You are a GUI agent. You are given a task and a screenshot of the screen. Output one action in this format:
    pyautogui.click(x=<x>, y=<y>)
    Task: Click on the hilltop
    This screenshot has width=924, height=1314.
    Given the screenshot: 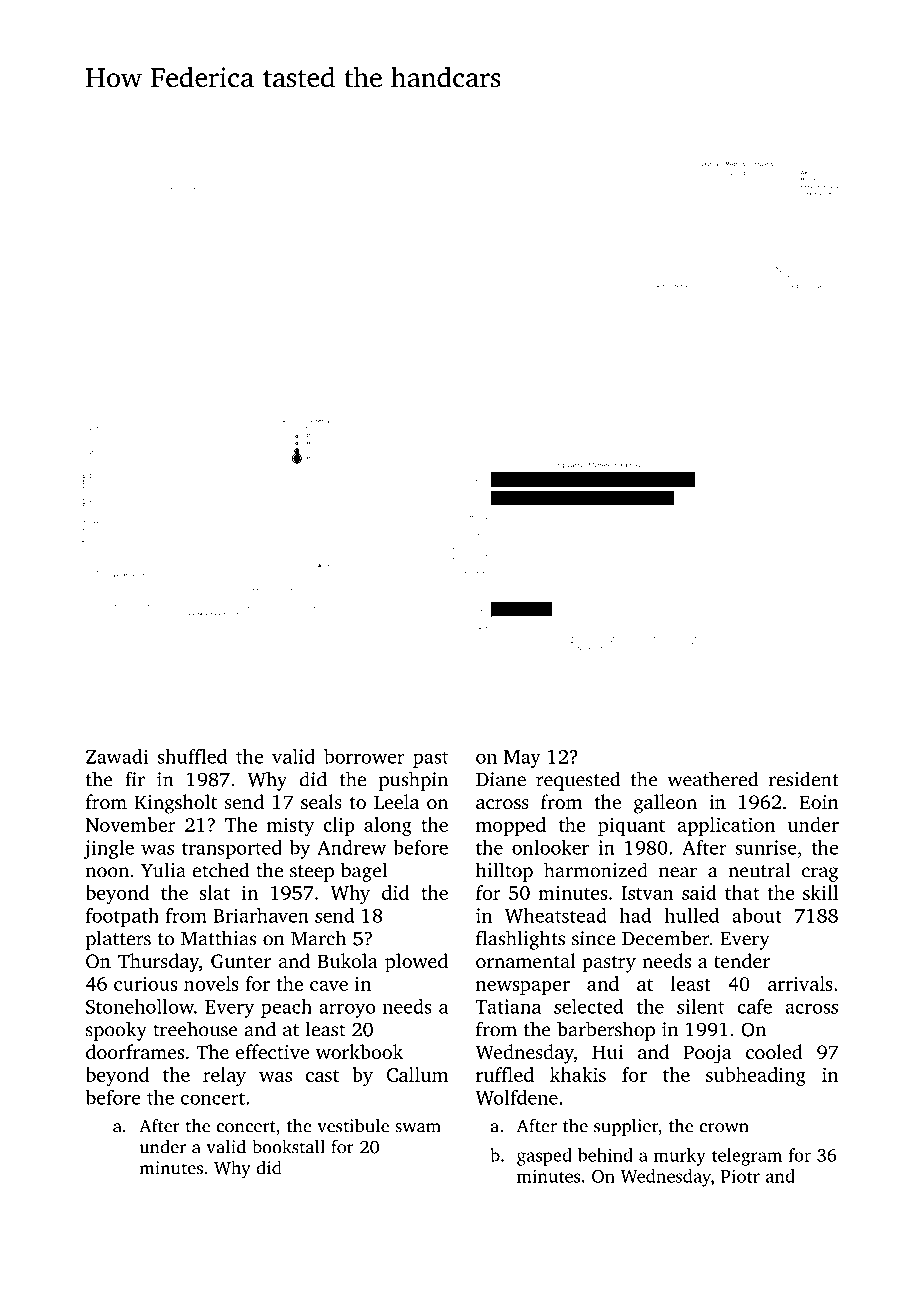 What is the action you would take?
    pyautogui.click(x=504, y=872)
